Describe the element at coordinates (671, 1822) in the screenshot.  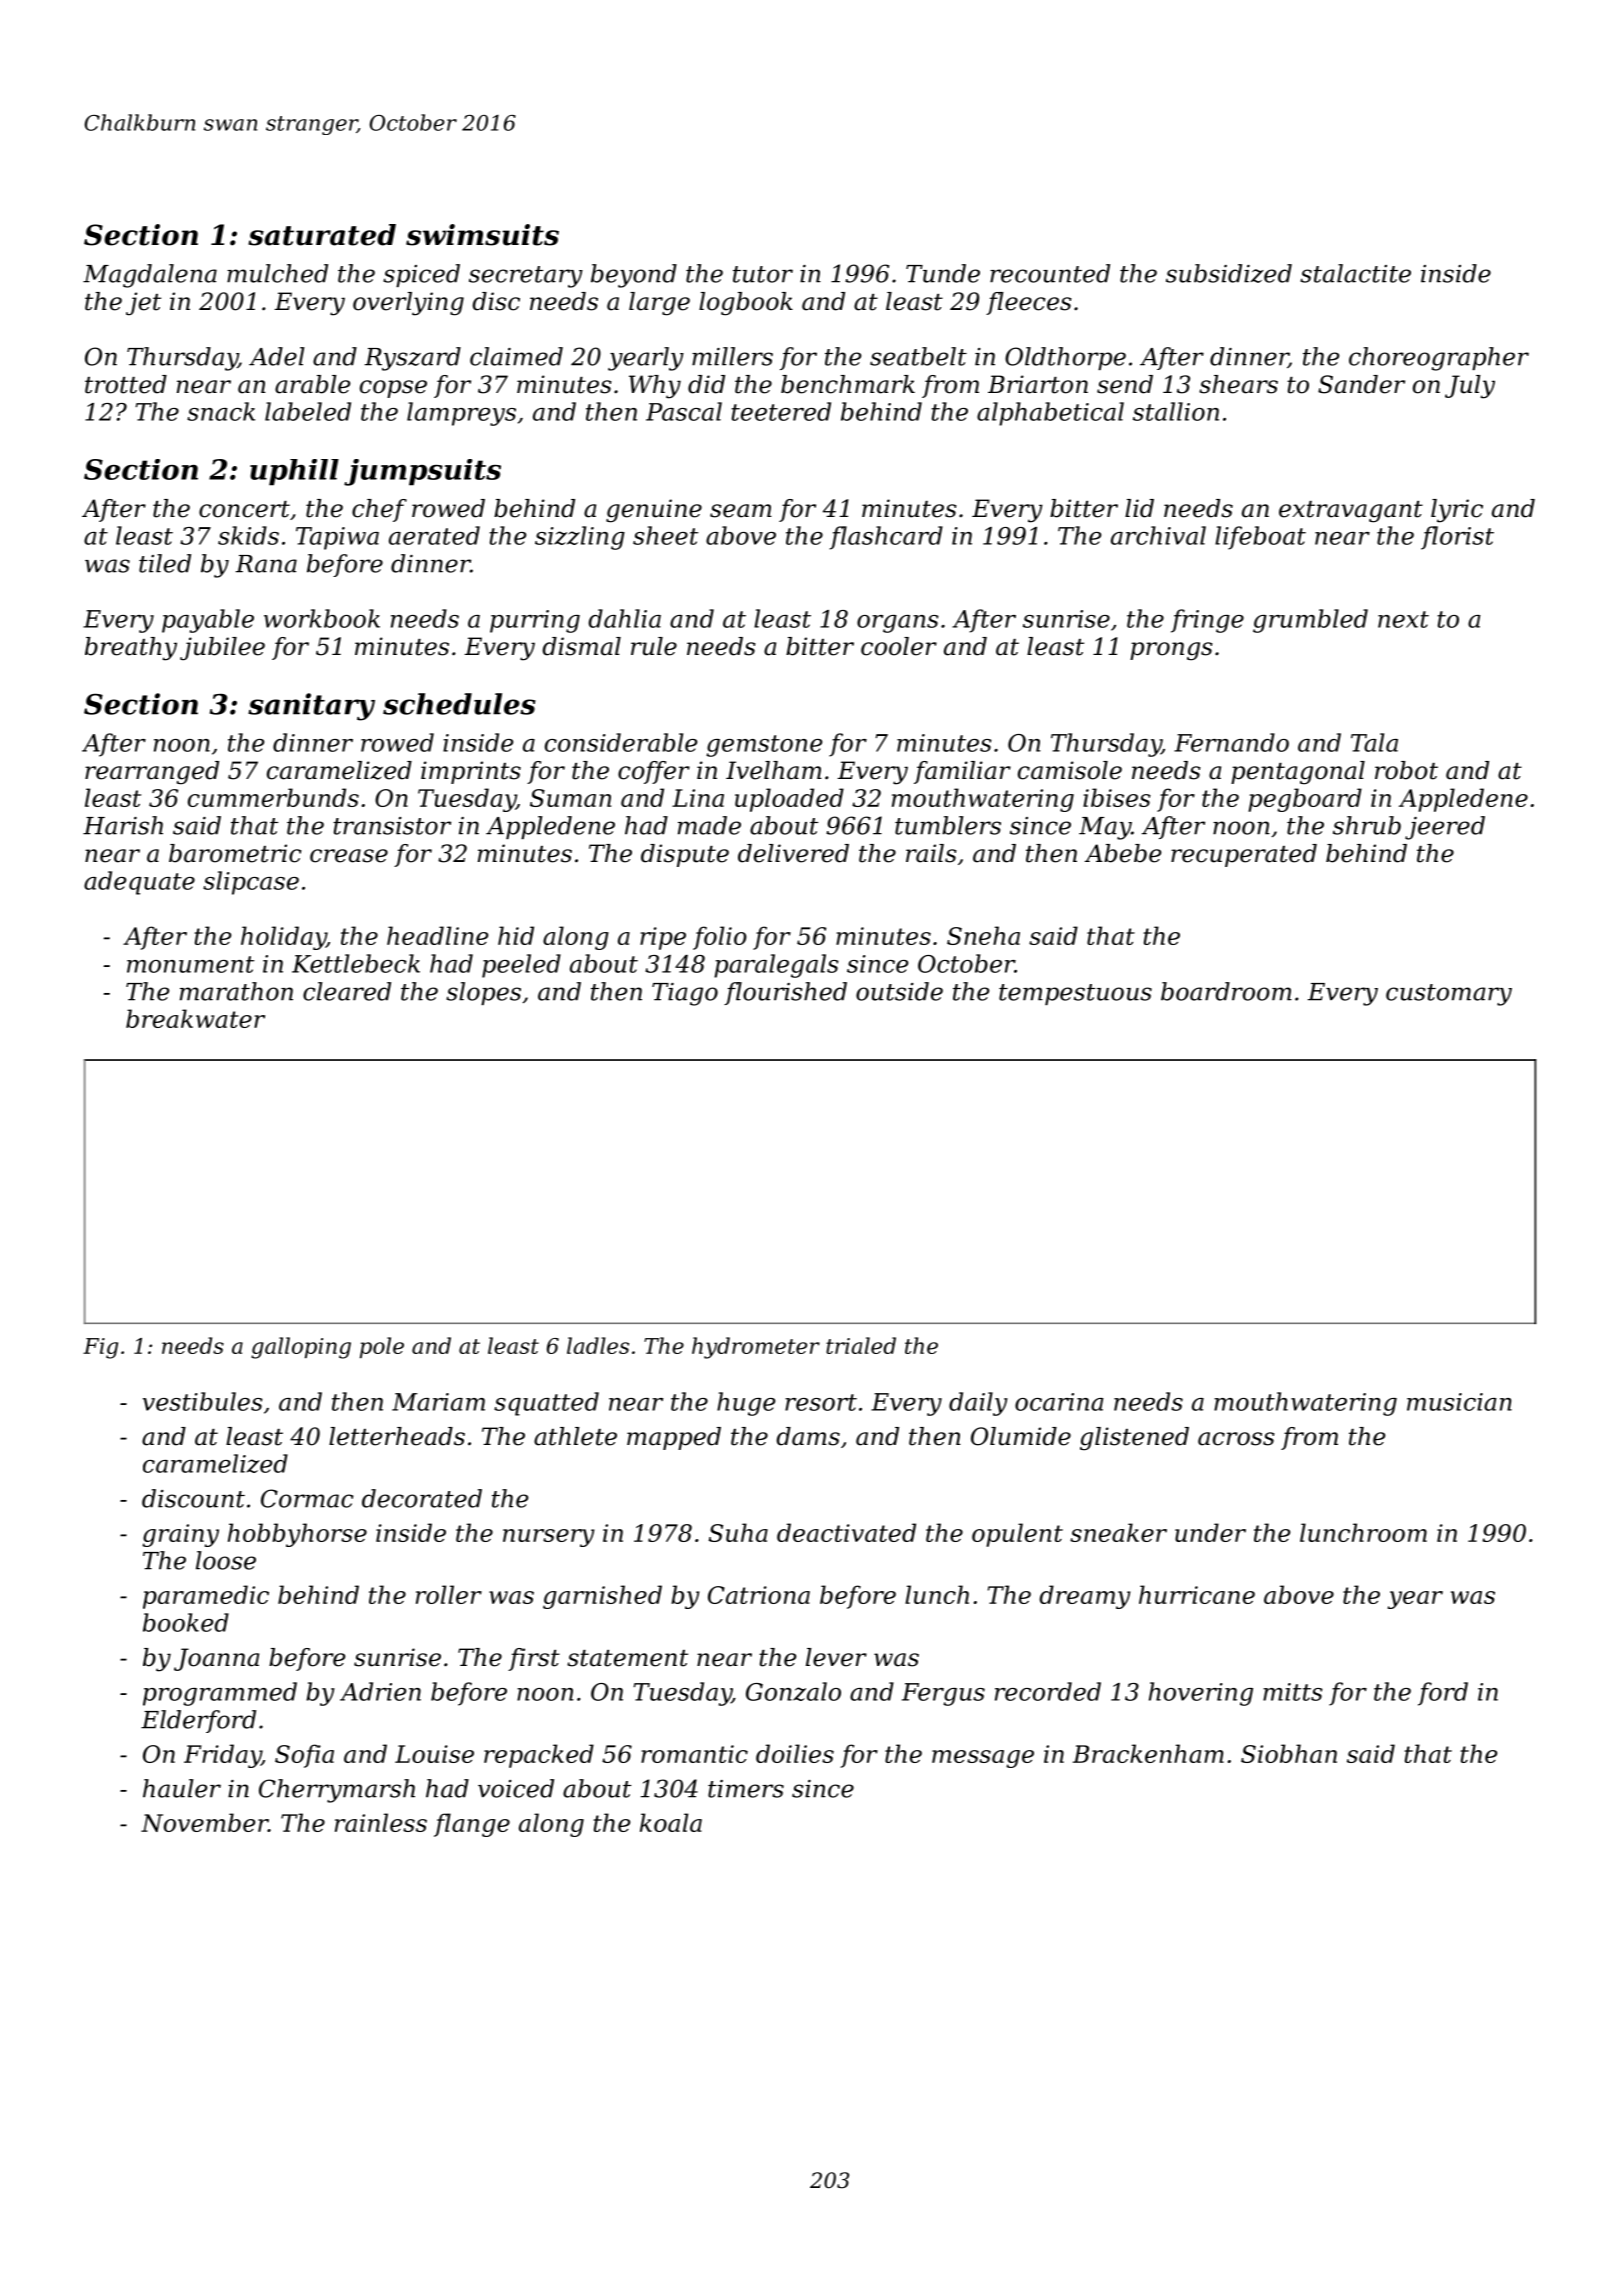
I see `koala` at that location.
